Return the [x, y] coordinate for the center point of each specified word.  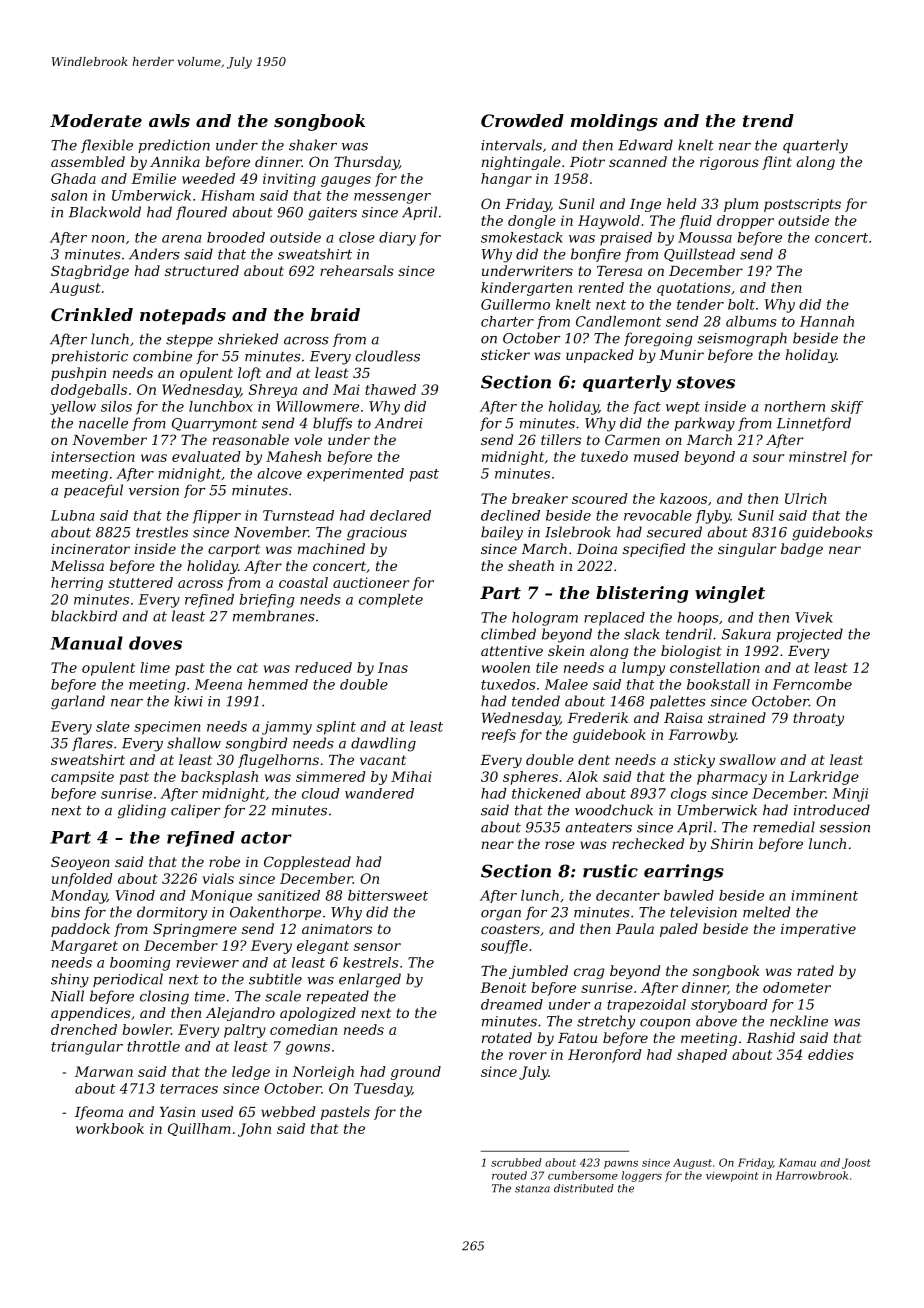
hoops [698, 619]
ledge [251, 1073]
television [703, 912]
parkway [704, 424]
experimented [355, 475]
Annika [175, 161]
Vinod [135, 895]
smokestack [522, 237]
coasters [510, 929]
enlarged [370, 980]
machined [331, 548]
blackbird [84, 616]
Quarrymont [214, 425]
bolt [741, 304]
